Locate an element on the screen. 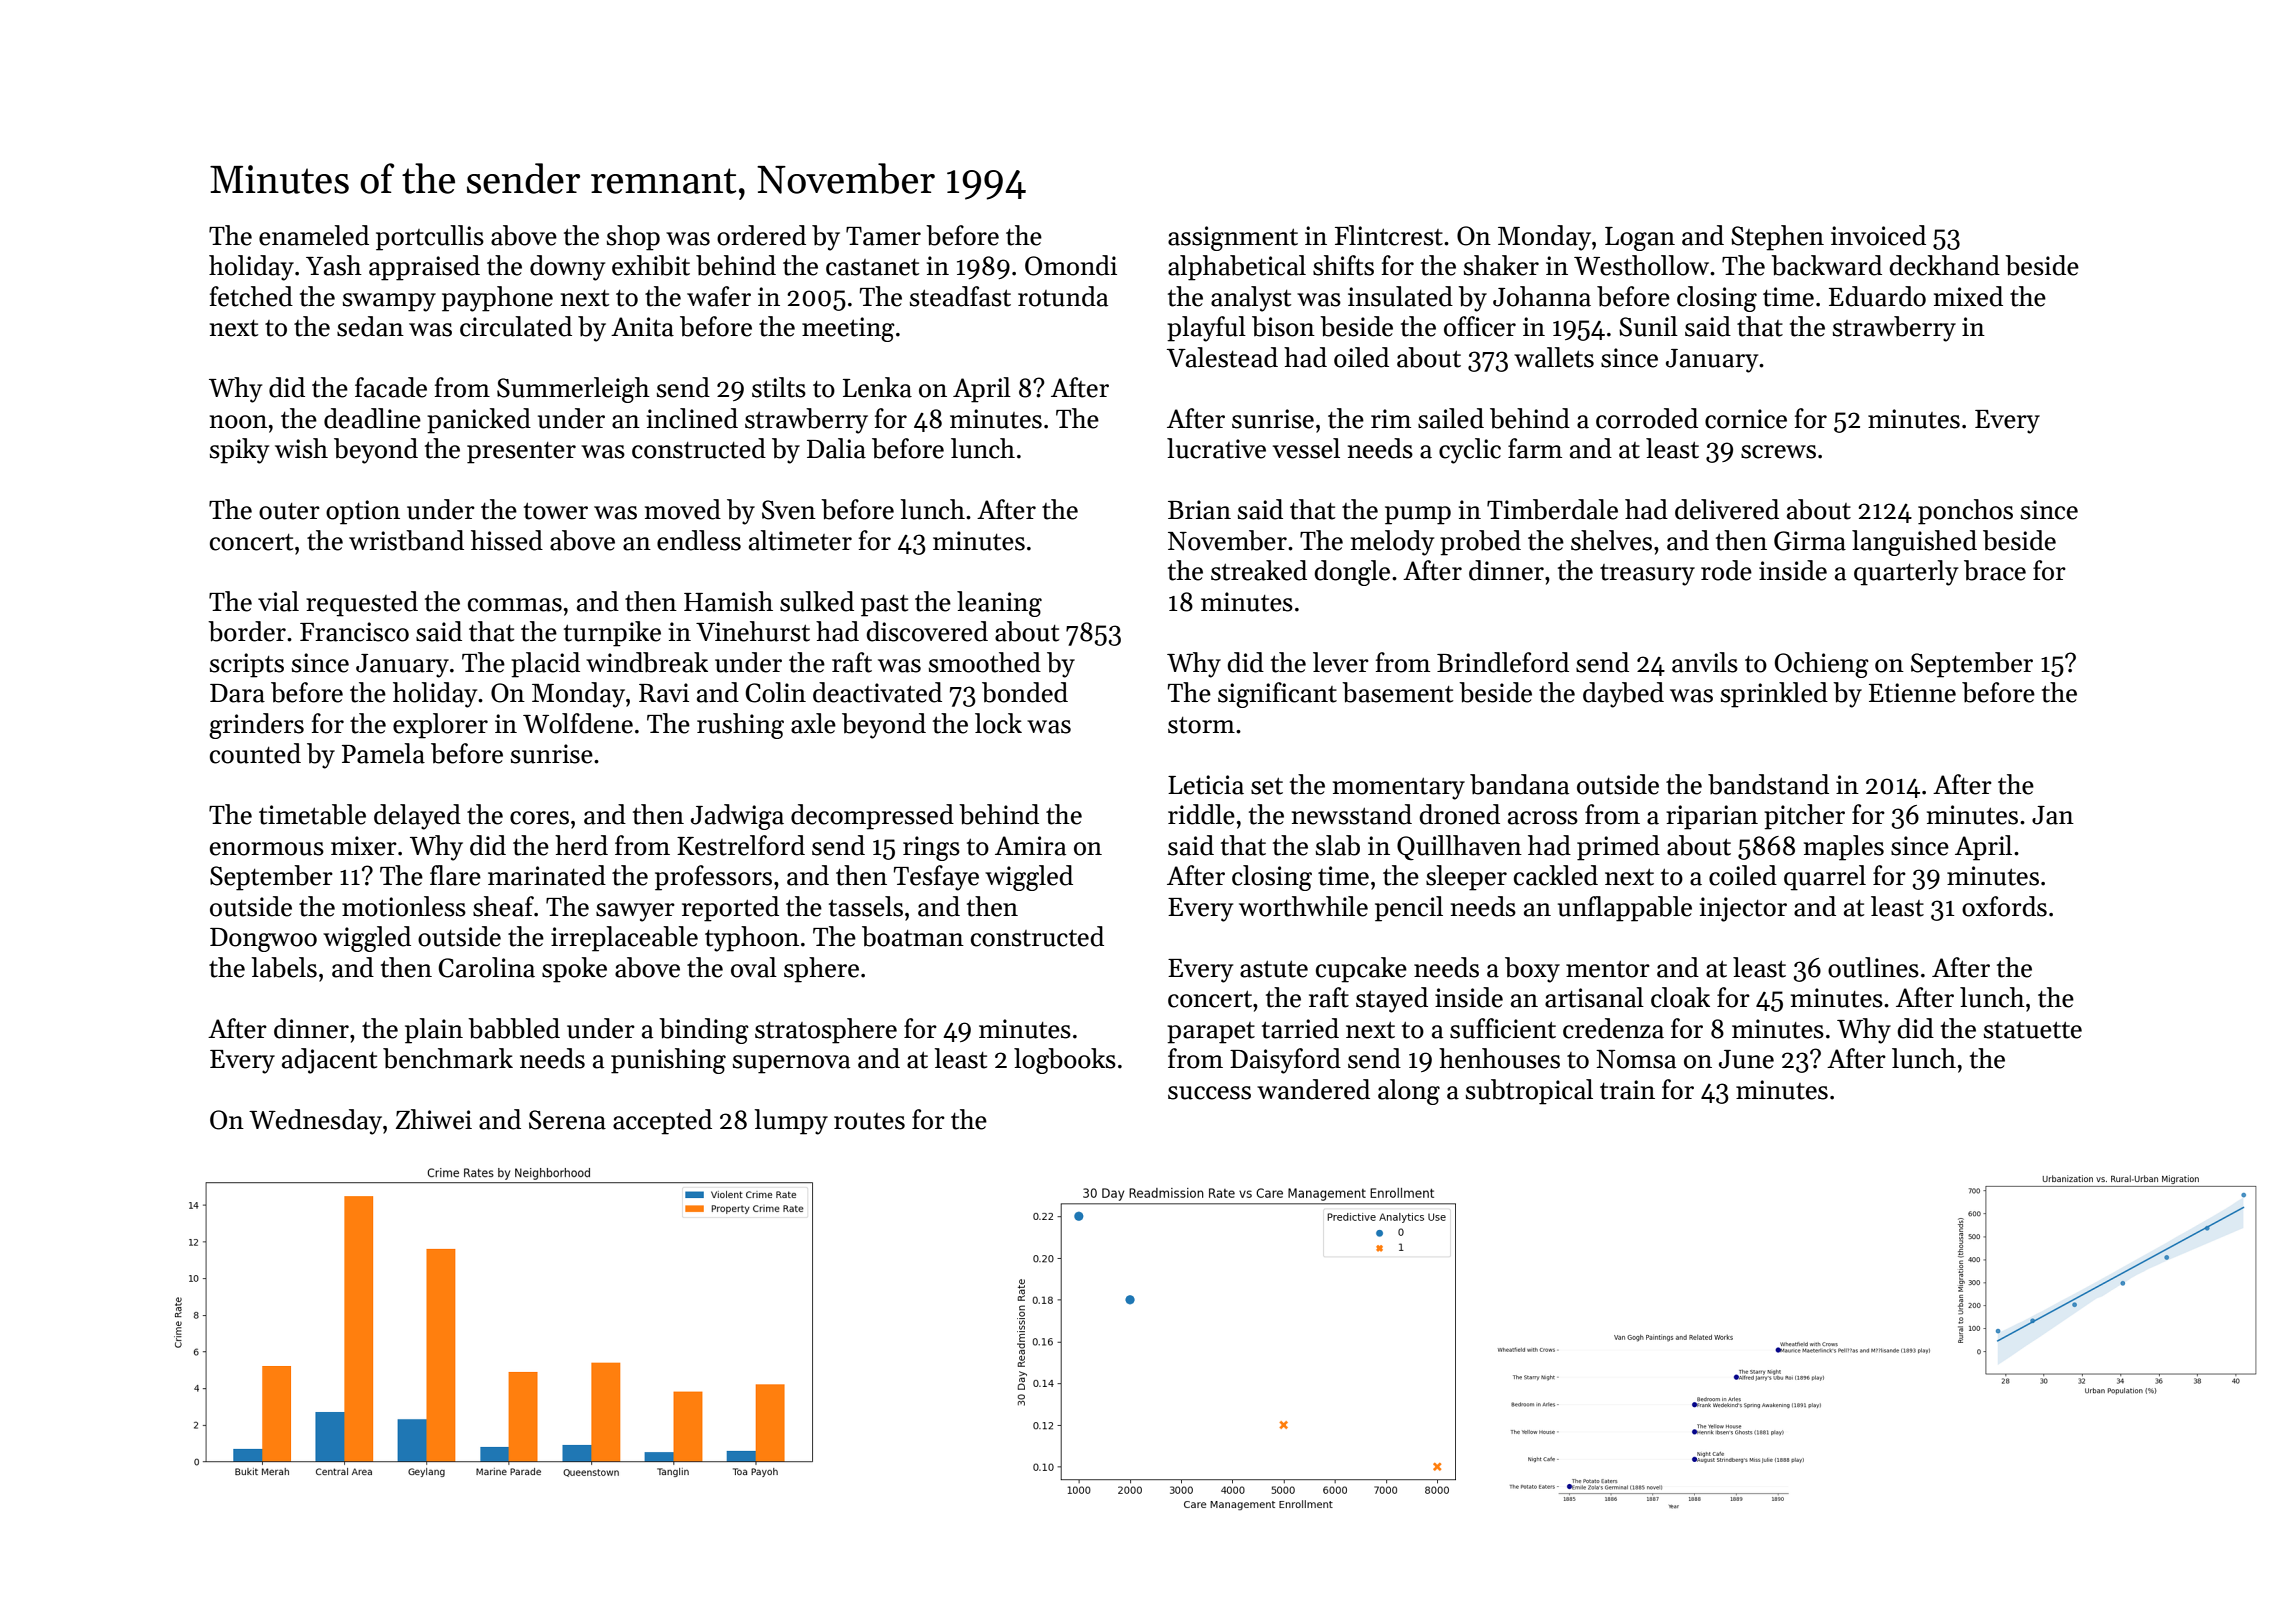 Image resolution: width=2292 pixels, height=1620 pixels. Sven is located at coordinates (789, 510).
